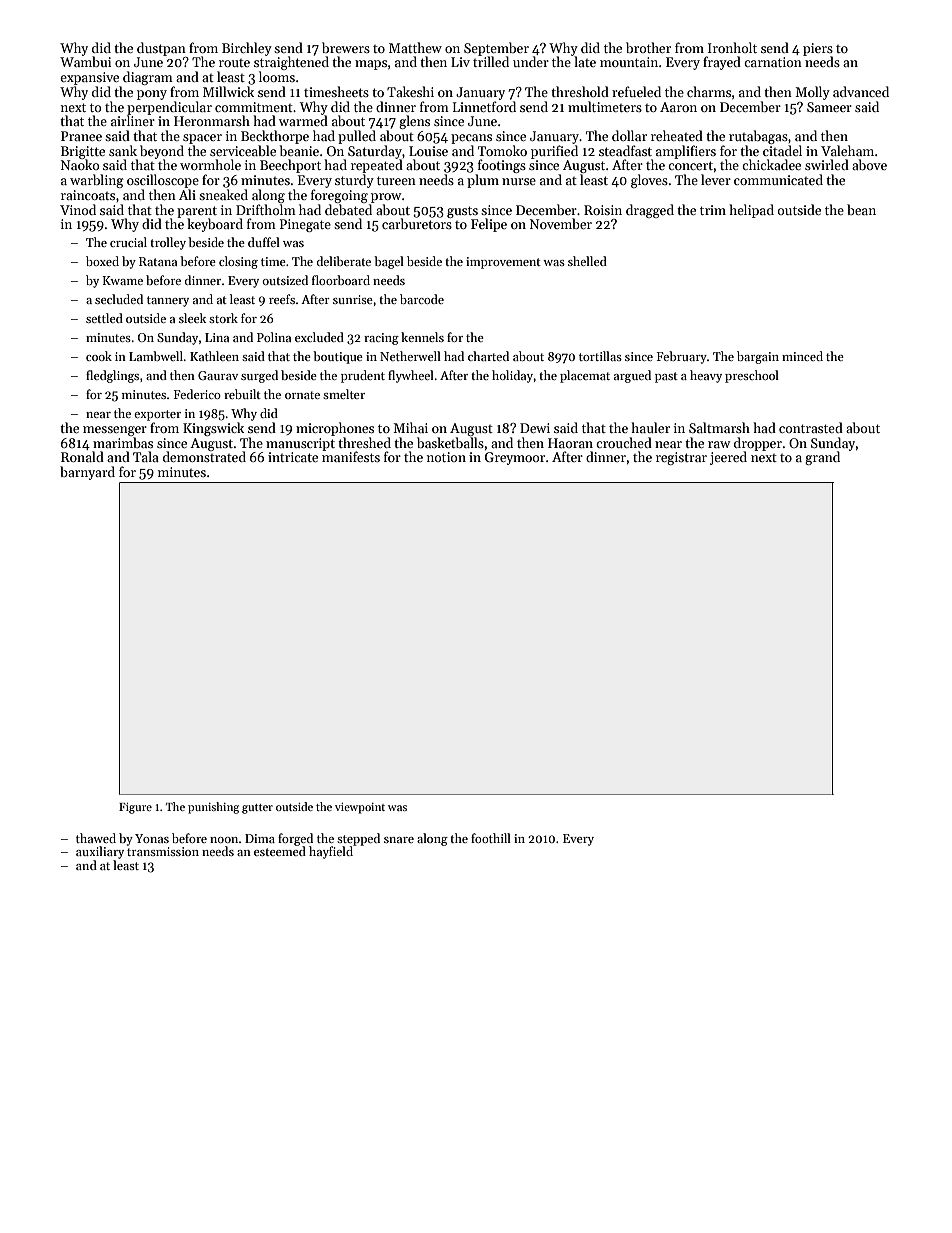 This document has width=952, height=1233. I want to click on Birchley, so click(247, 49).
